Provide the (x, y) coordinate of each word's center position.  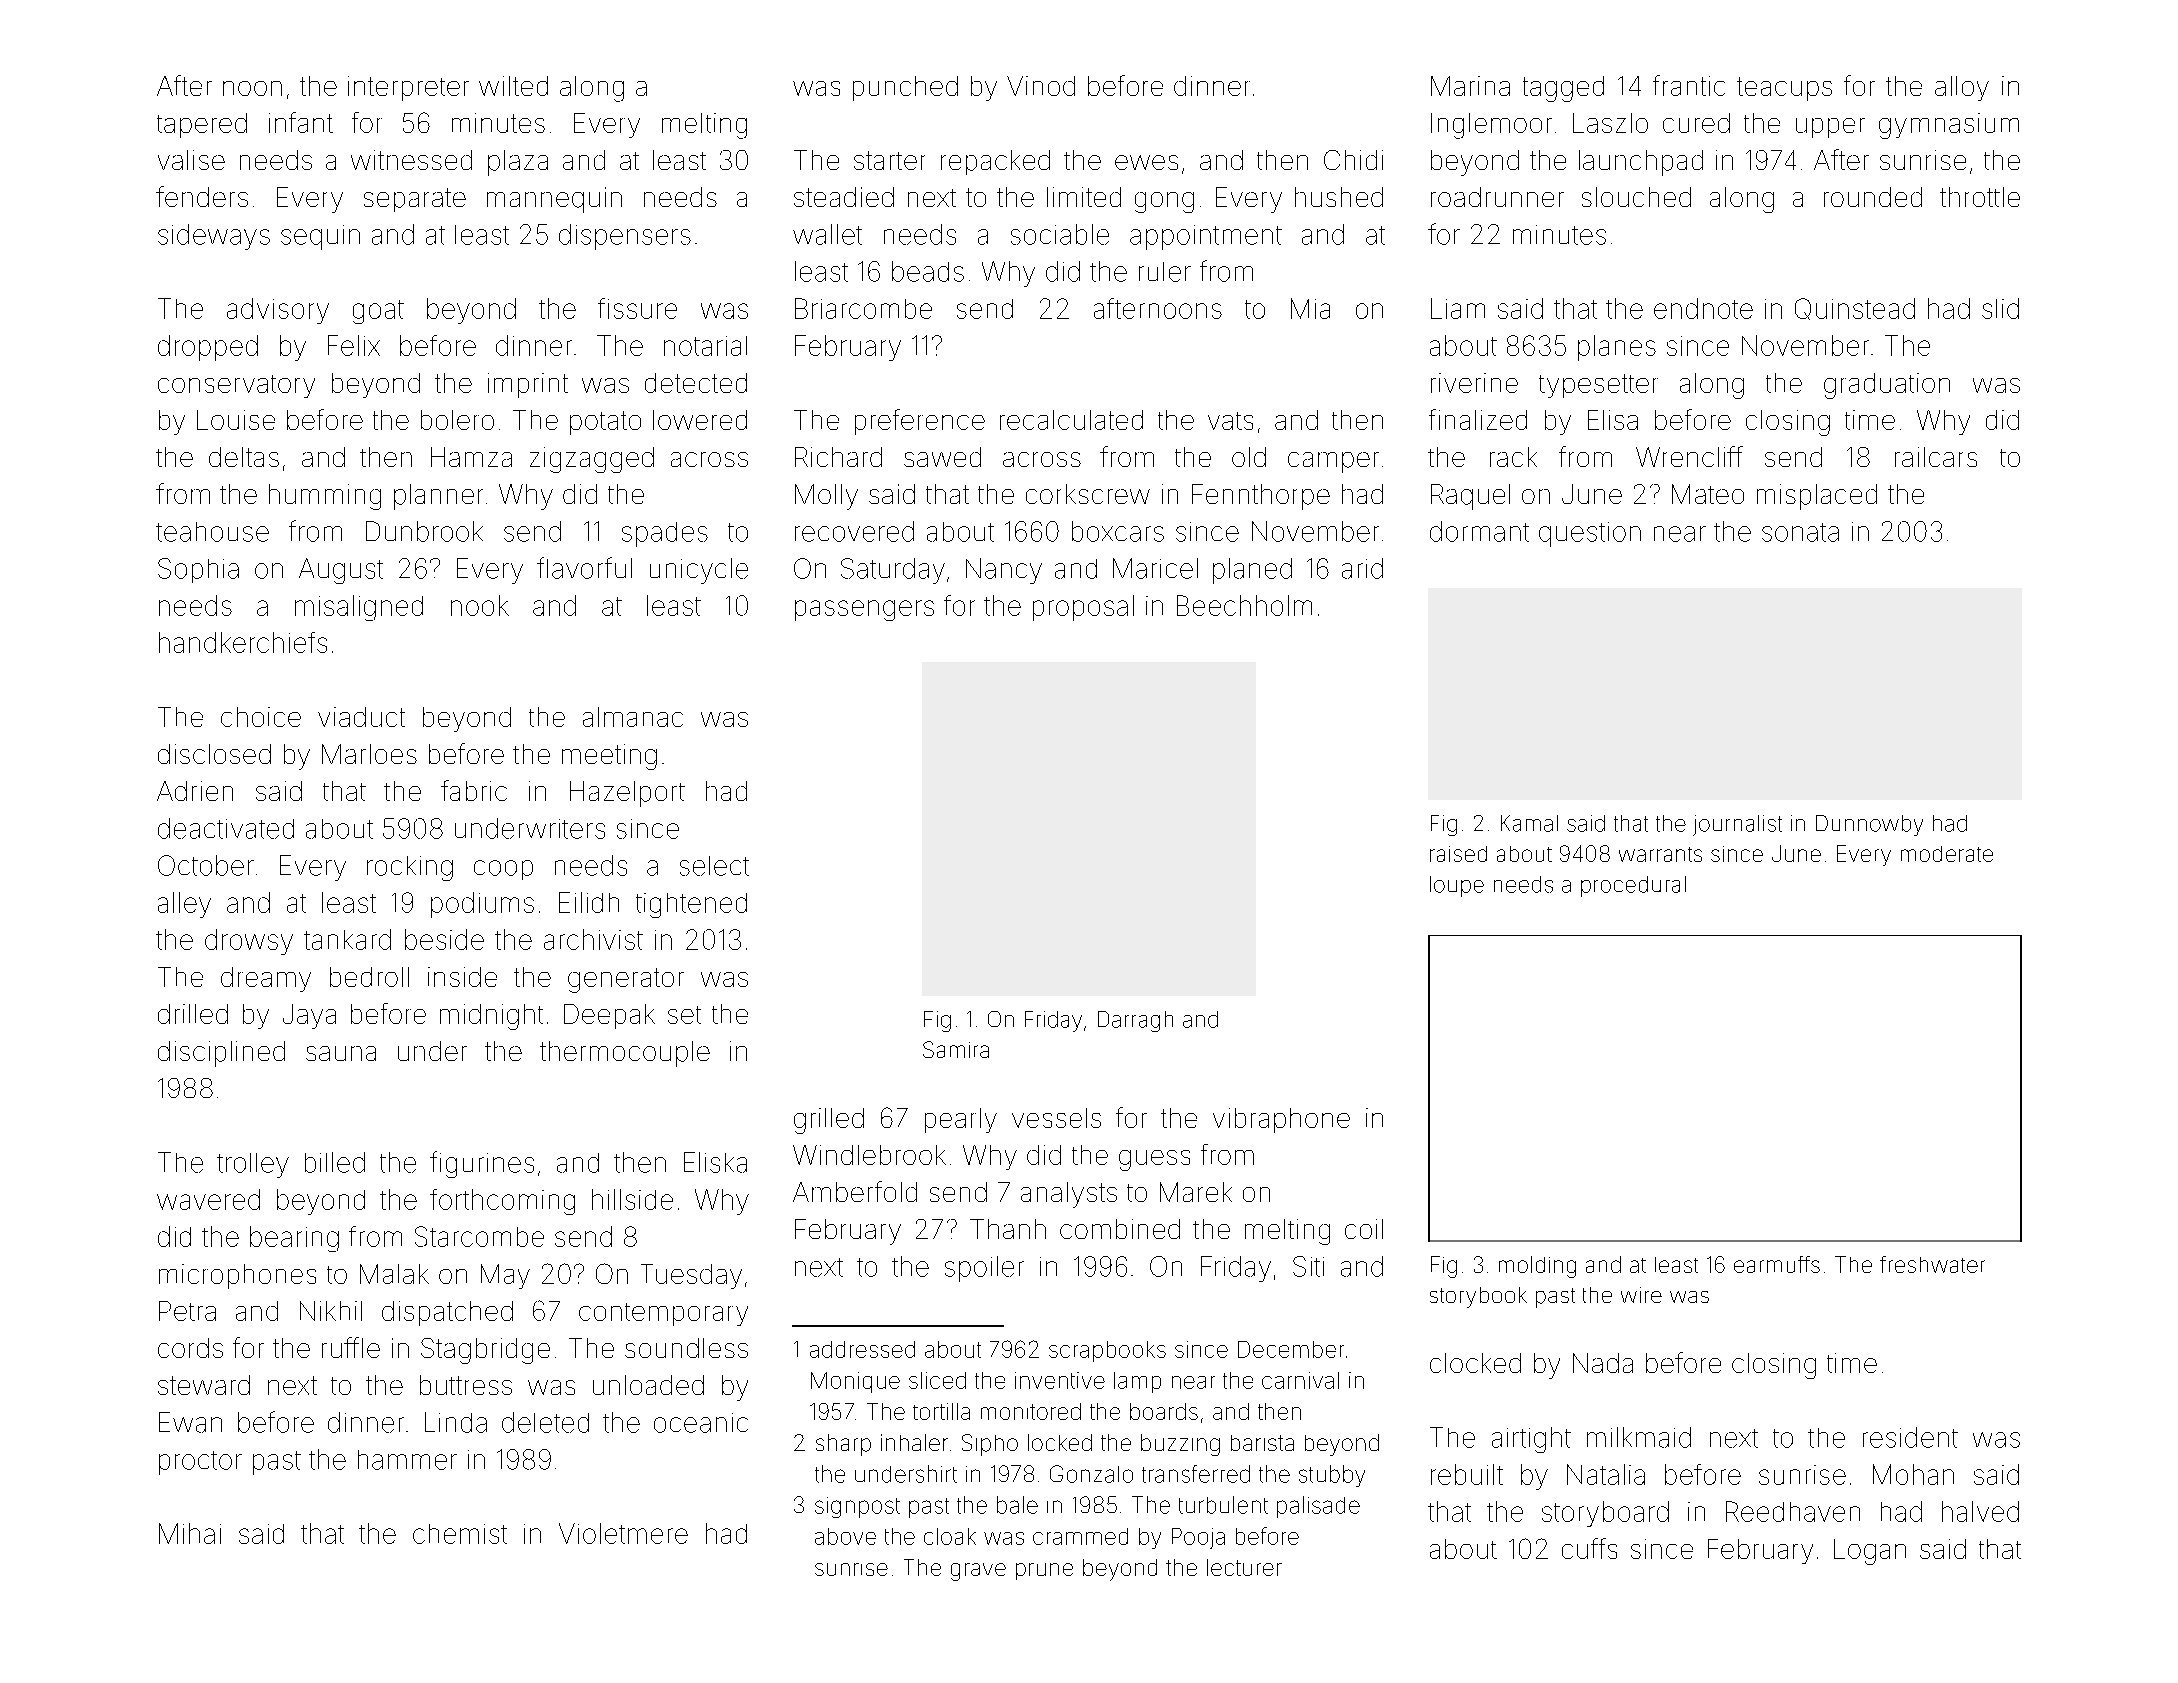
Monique (855, 1382)
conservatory (236, 386)
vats (1230, 421)
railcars (1936, 457)
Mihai (190, 1533)
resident (1910, 1437)
